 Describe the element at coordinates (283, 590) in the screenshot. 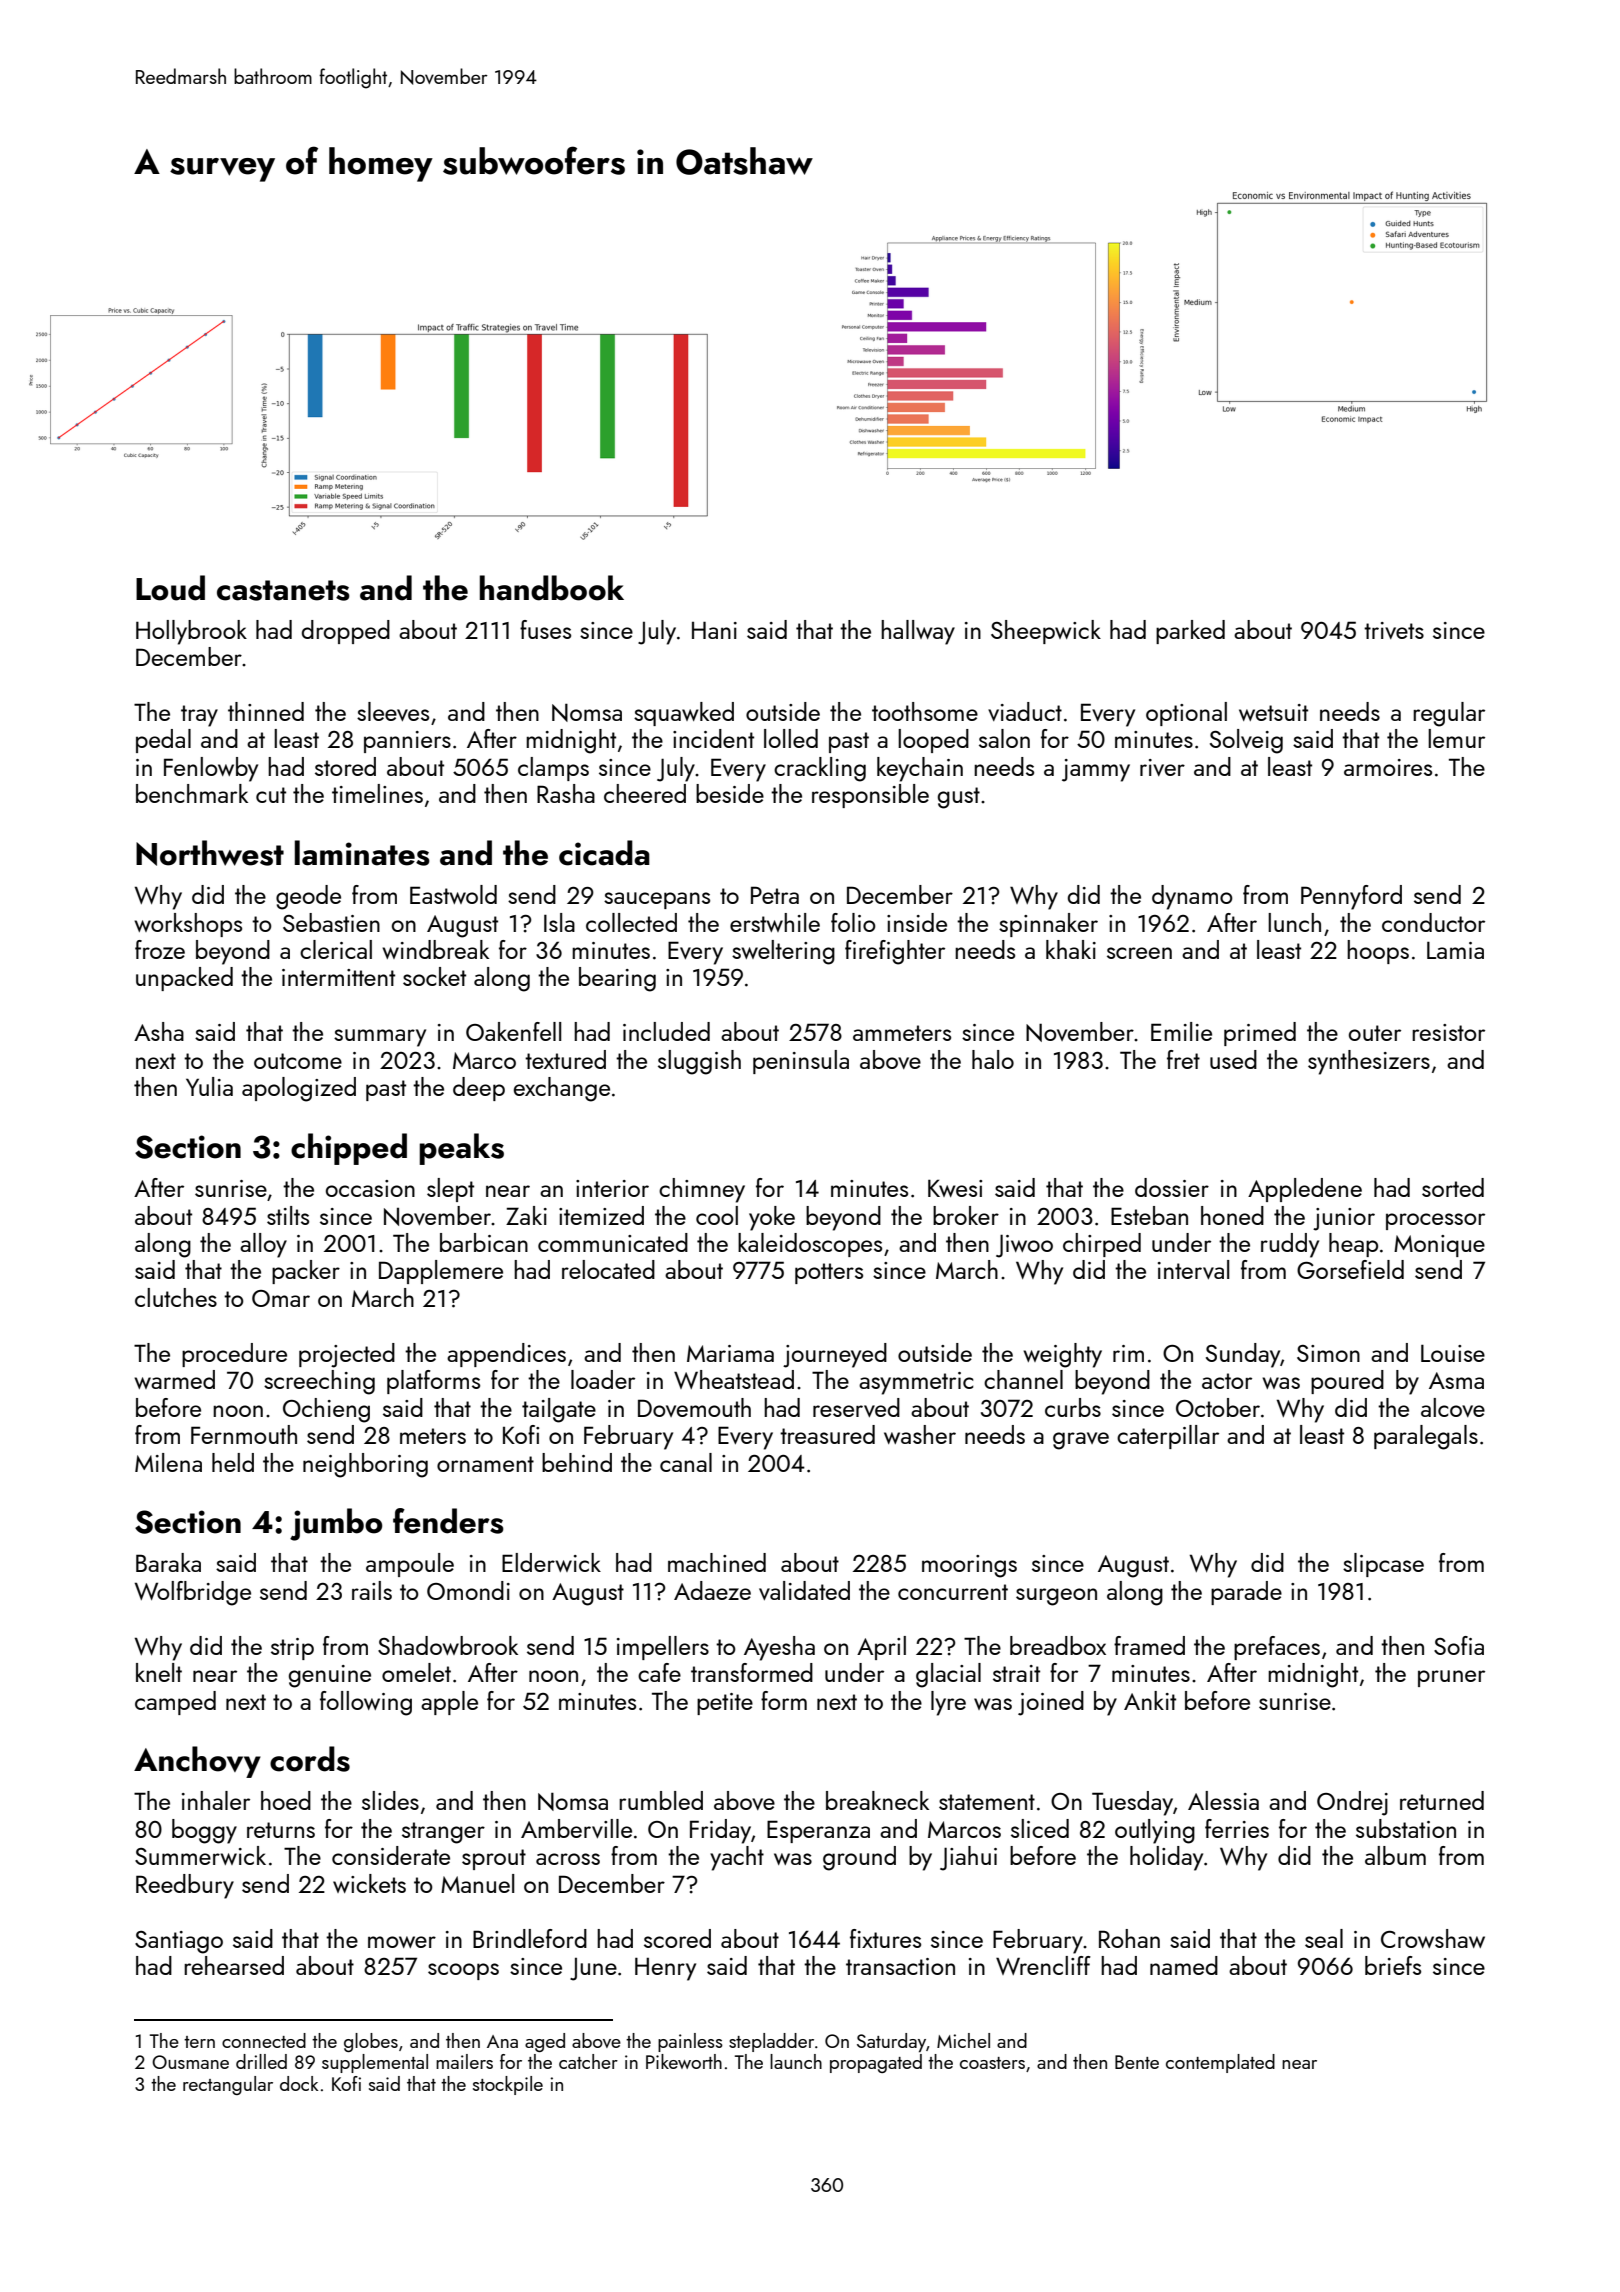

I see `castanets` at that location.
